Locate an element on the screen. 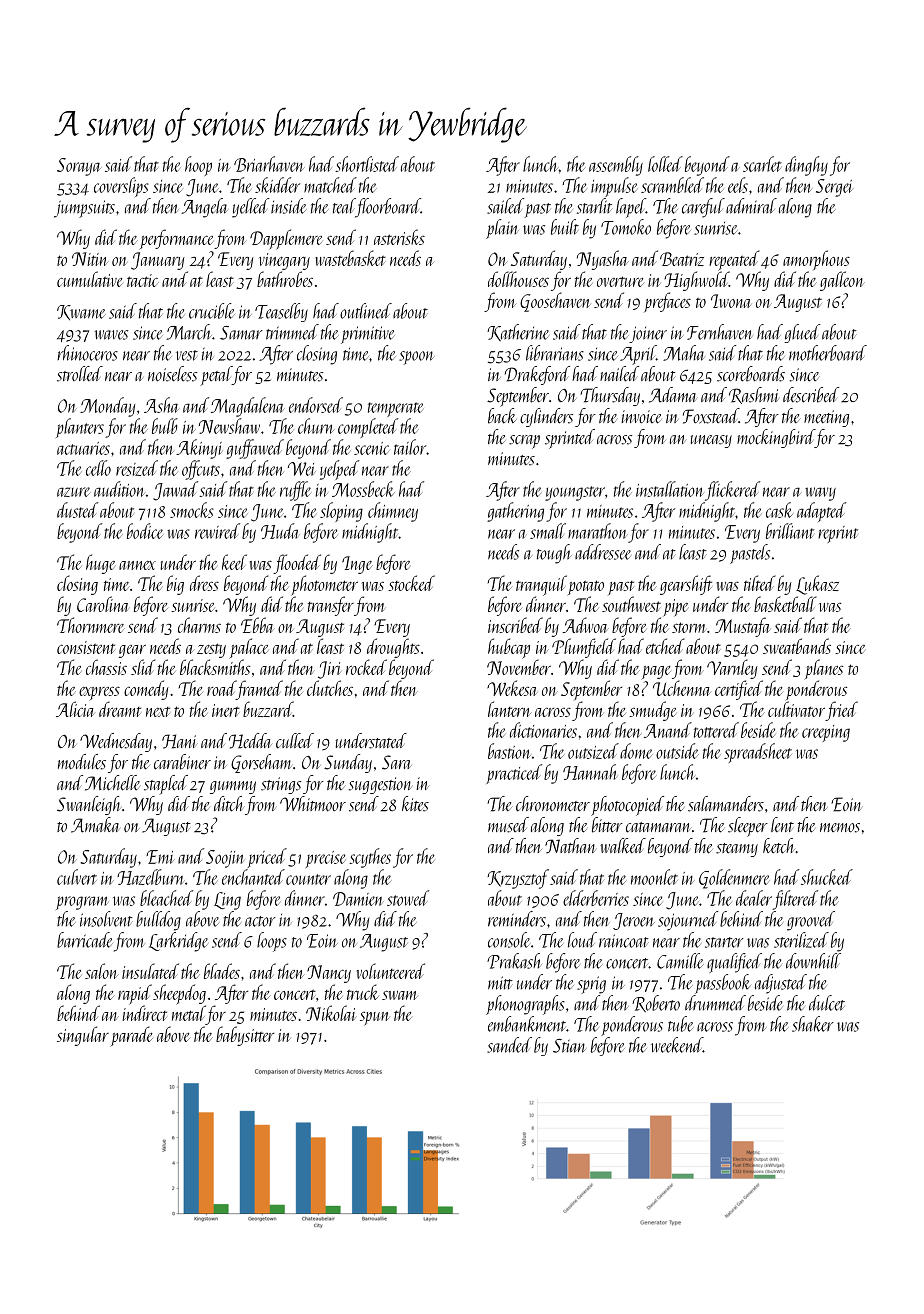  grooved is located at coordinates (811, 921).
